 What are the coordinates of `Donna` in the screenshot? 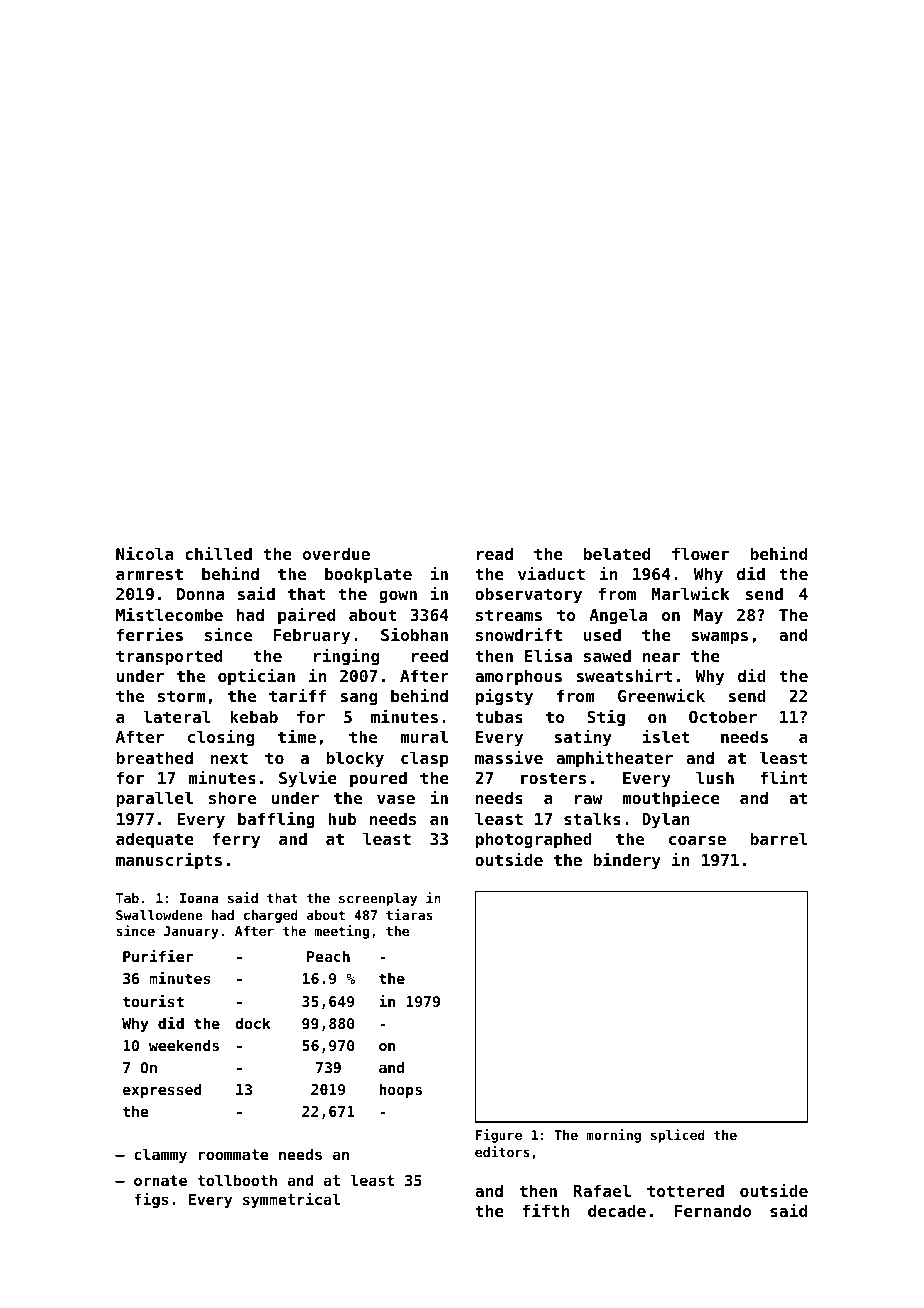 It's located at (200, 594).
